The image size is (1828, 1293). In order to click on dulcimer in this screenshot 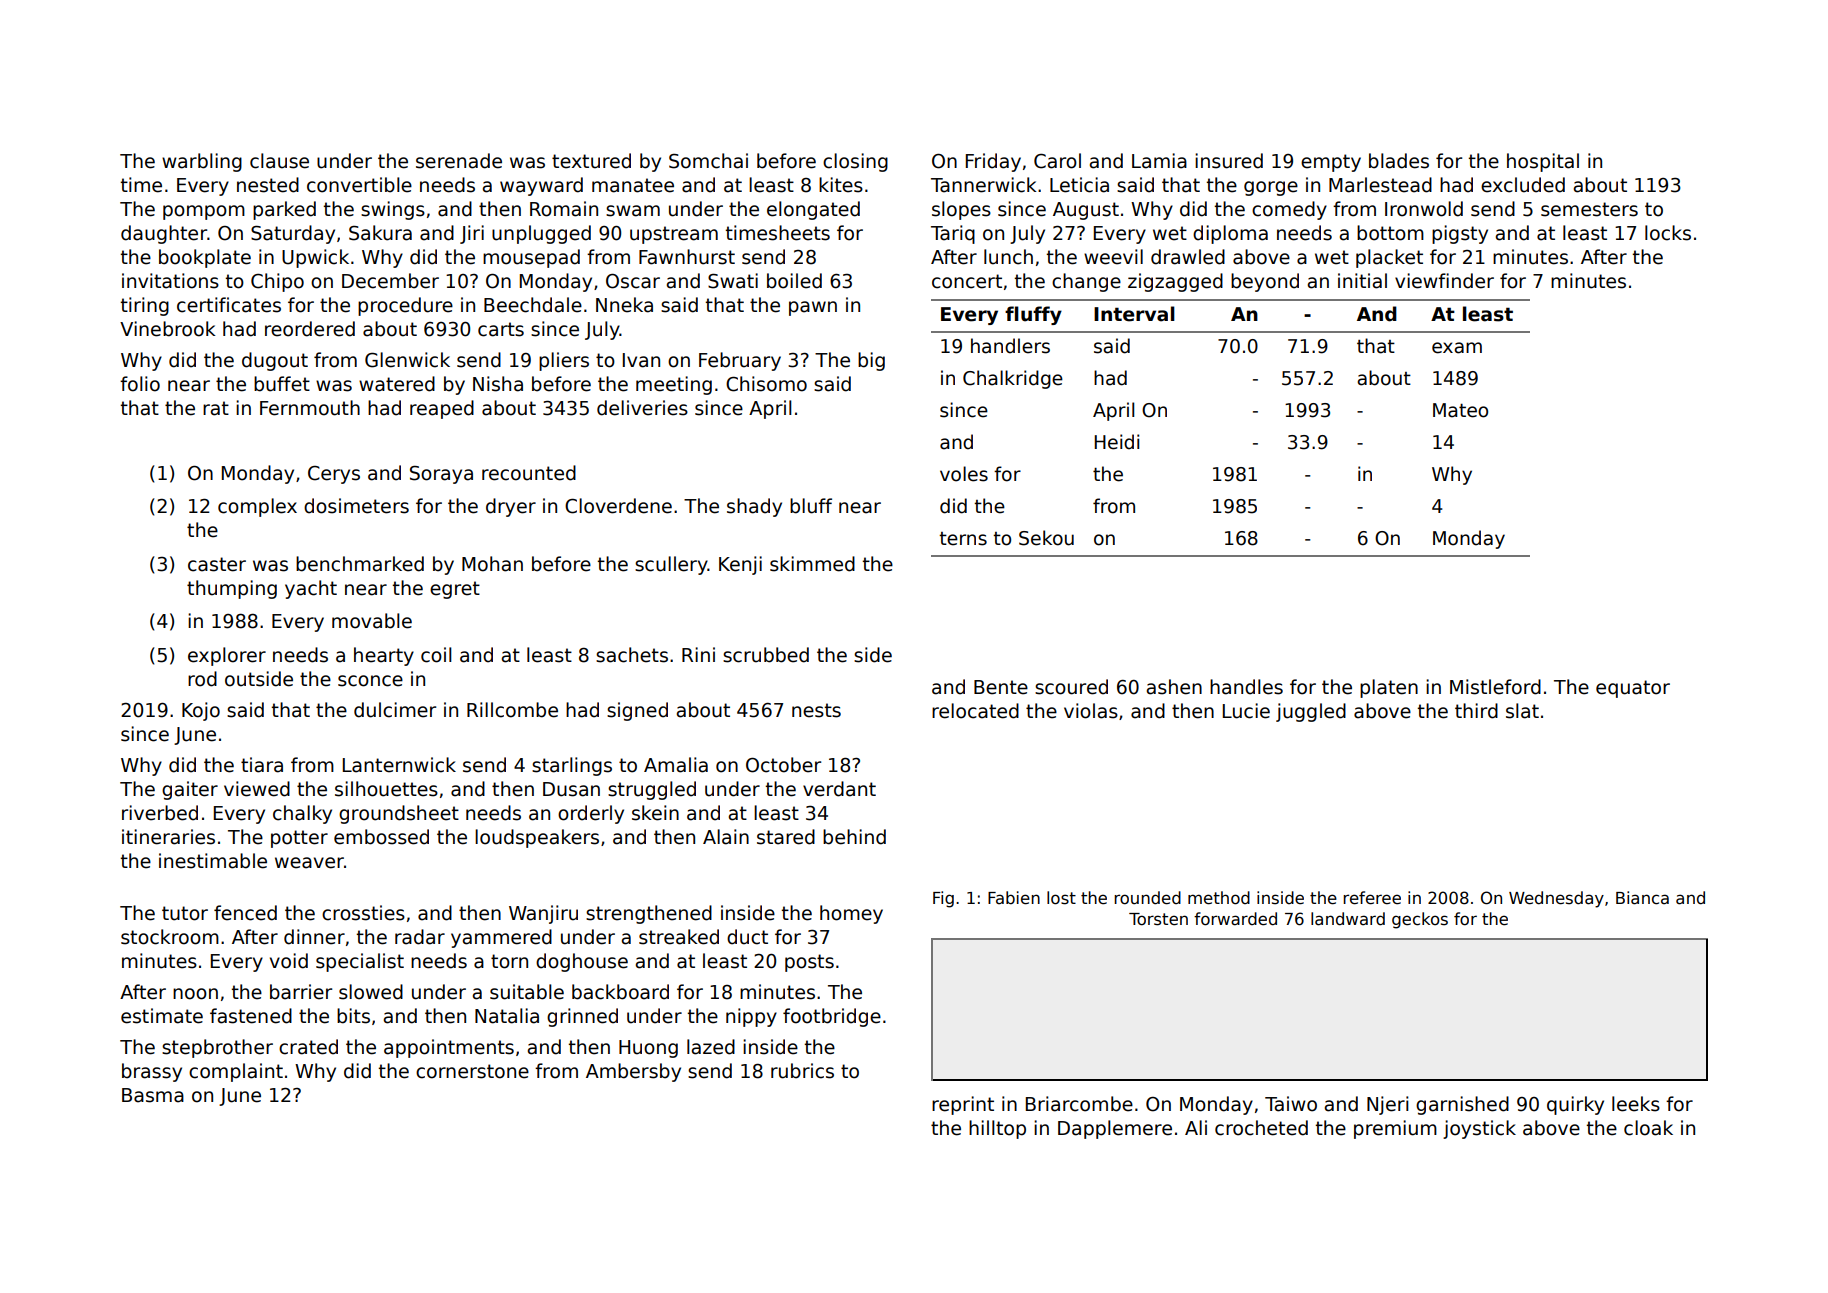, I will do `click(395, 710)`.
